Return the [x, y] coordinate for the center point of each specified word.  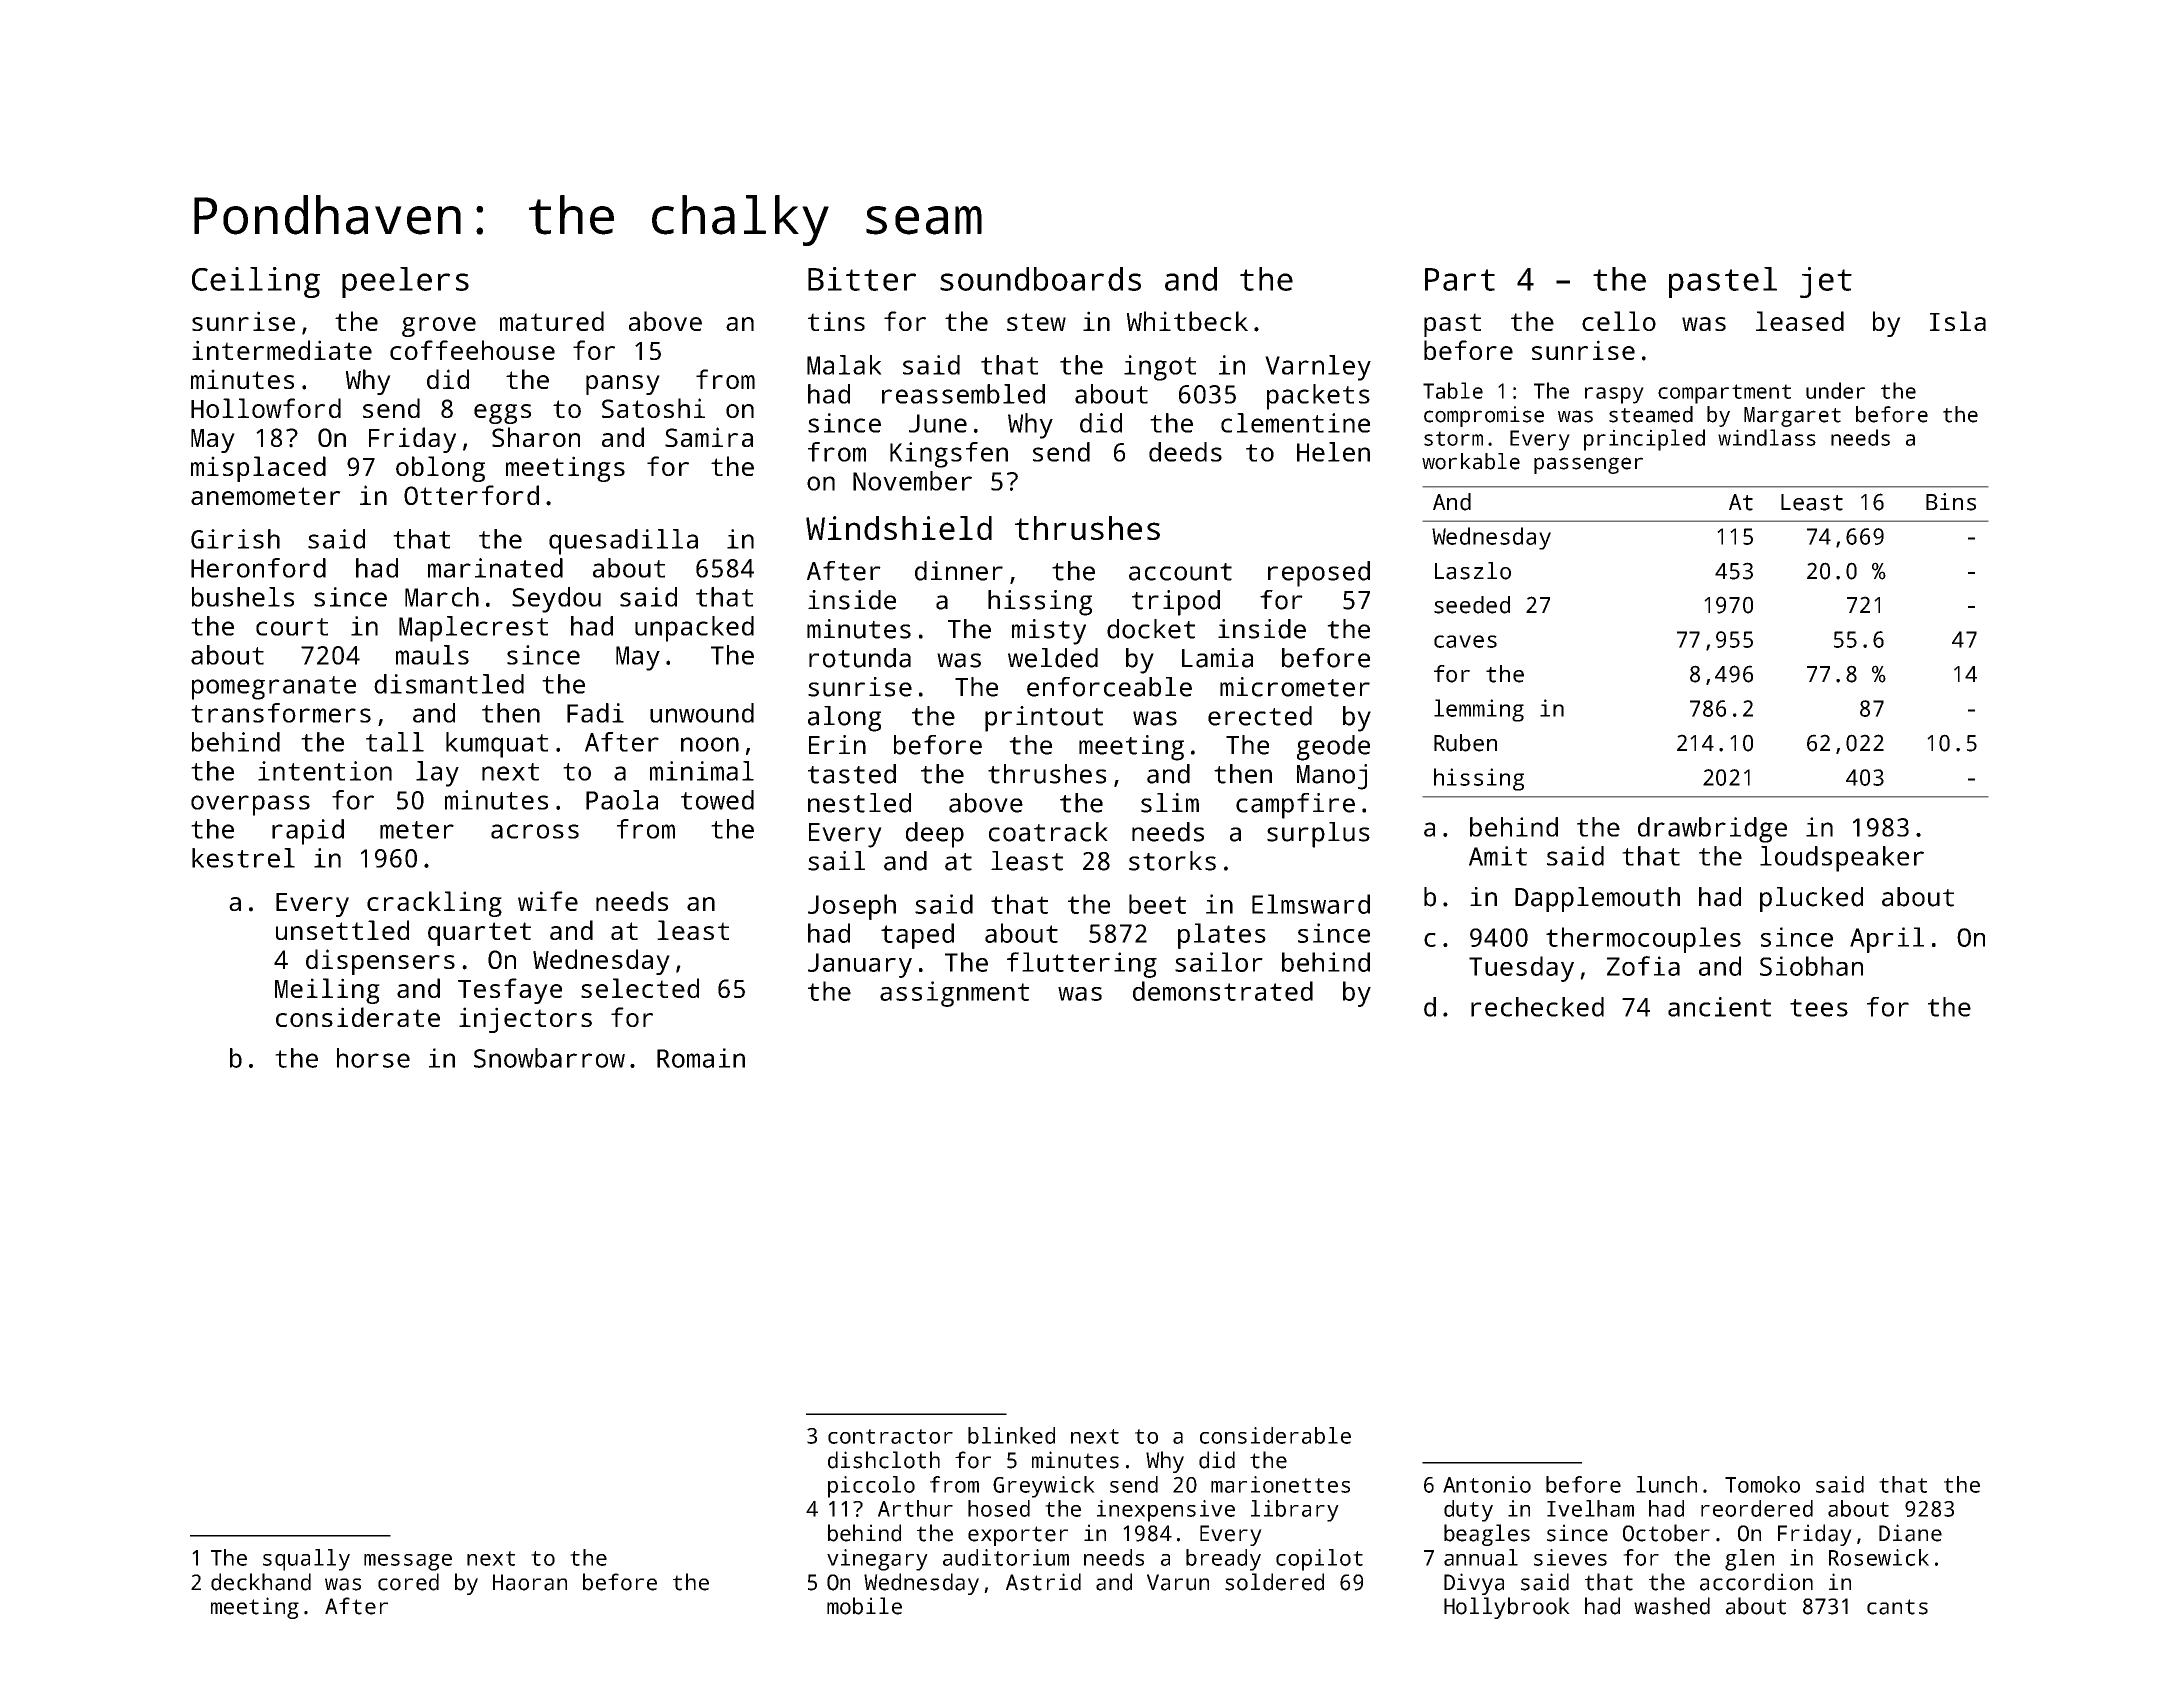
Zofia [1643, 966]
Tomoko [1762, 1484]
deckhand [261, 1582]
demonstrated [1223, 991]
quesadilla [623, 542]
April [1887, 940]
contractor [890, 1436]
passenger [1588, 465]
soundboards [1040, 279]
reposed [1319, 574]
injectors [525, 1020]
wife [548, 901]
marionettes [1280, 1484]
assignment [954, 994]
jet [1826, 282]
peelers [405, 282]
